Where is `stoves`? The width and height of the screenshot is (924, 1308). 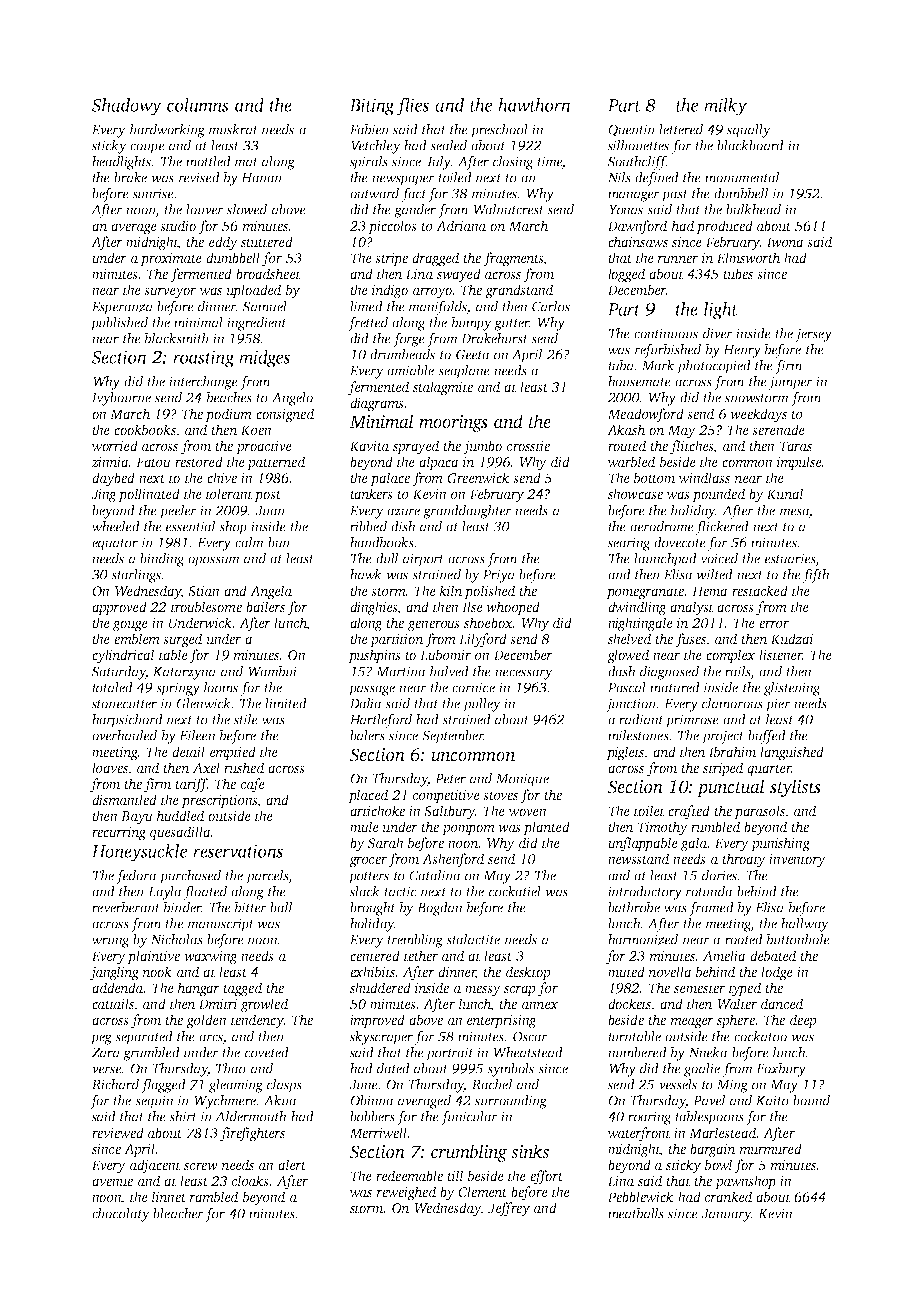
stoves is located at coordinates (500, 795).
